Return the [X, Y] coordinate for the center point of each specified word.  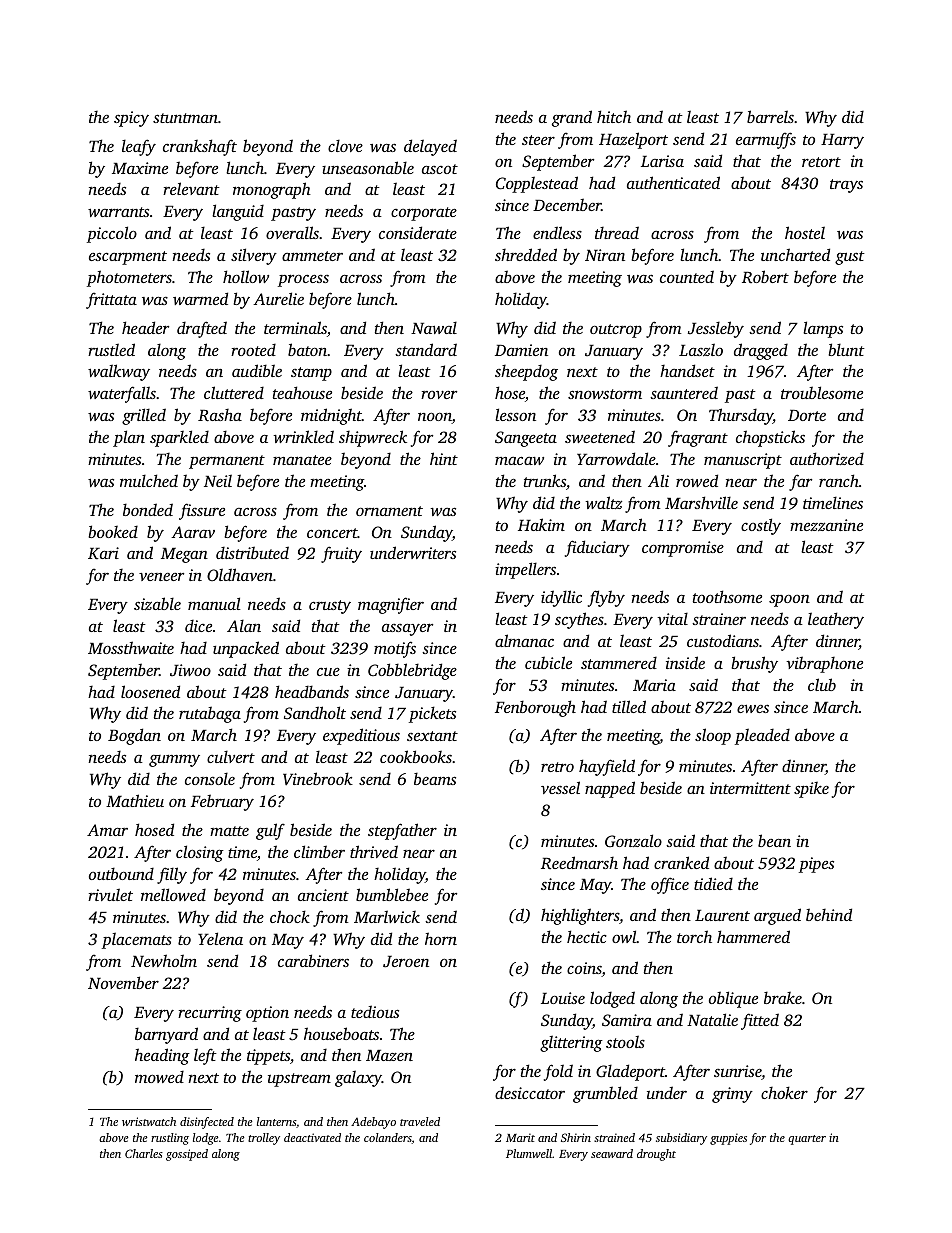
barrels [770, 116]
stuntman [185, 118]
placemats [137, 940]
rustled [111, 349]
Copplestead [537, 184]
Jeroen [406, 962]
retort [821, 162]
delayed [430, 147]
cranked [681, 862]
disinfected [207, 1123]
